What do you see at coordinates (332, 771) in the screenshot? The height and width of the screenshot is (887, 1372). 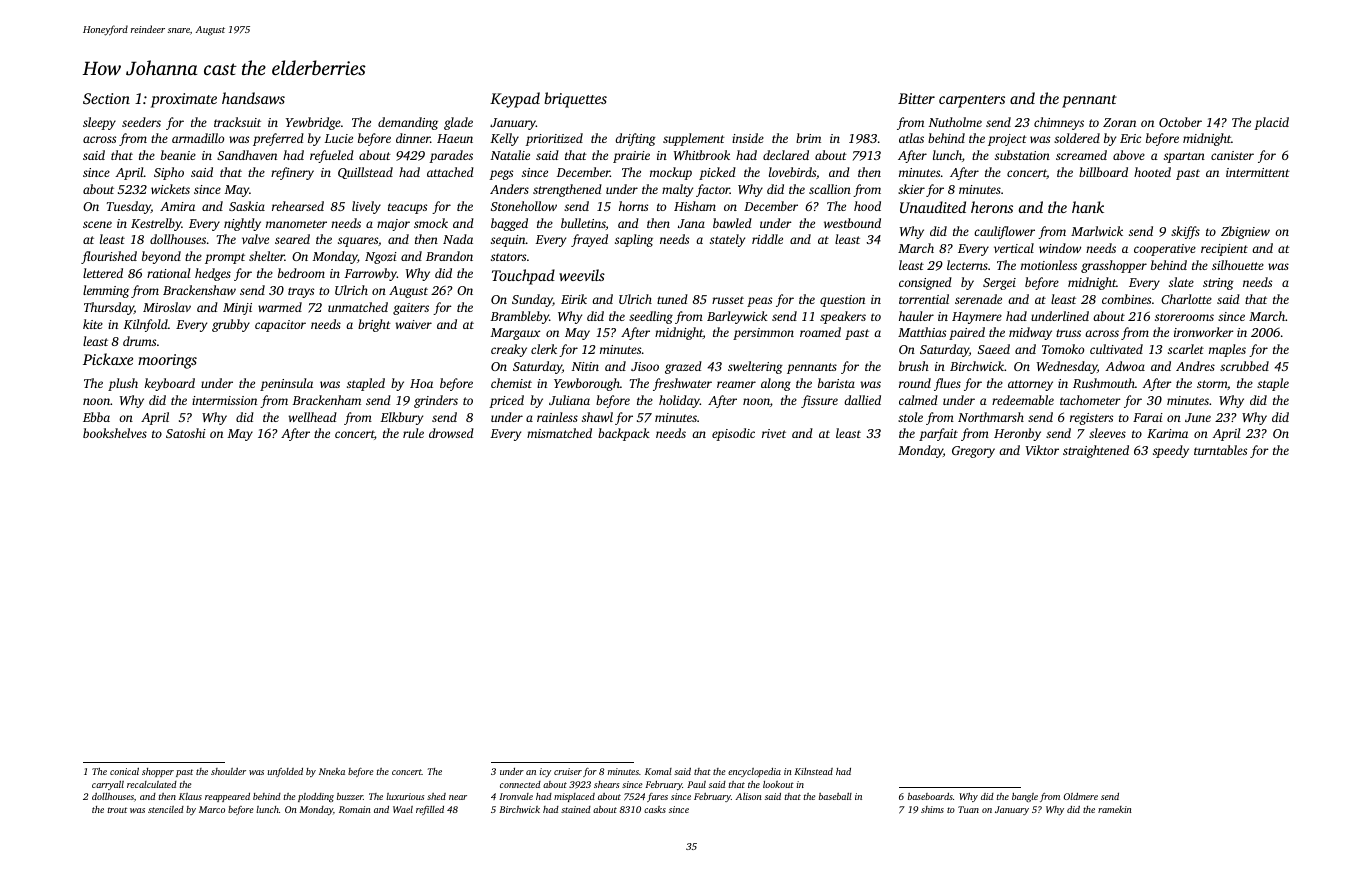 I see `Nneka` at bounding box center [332, 771].
